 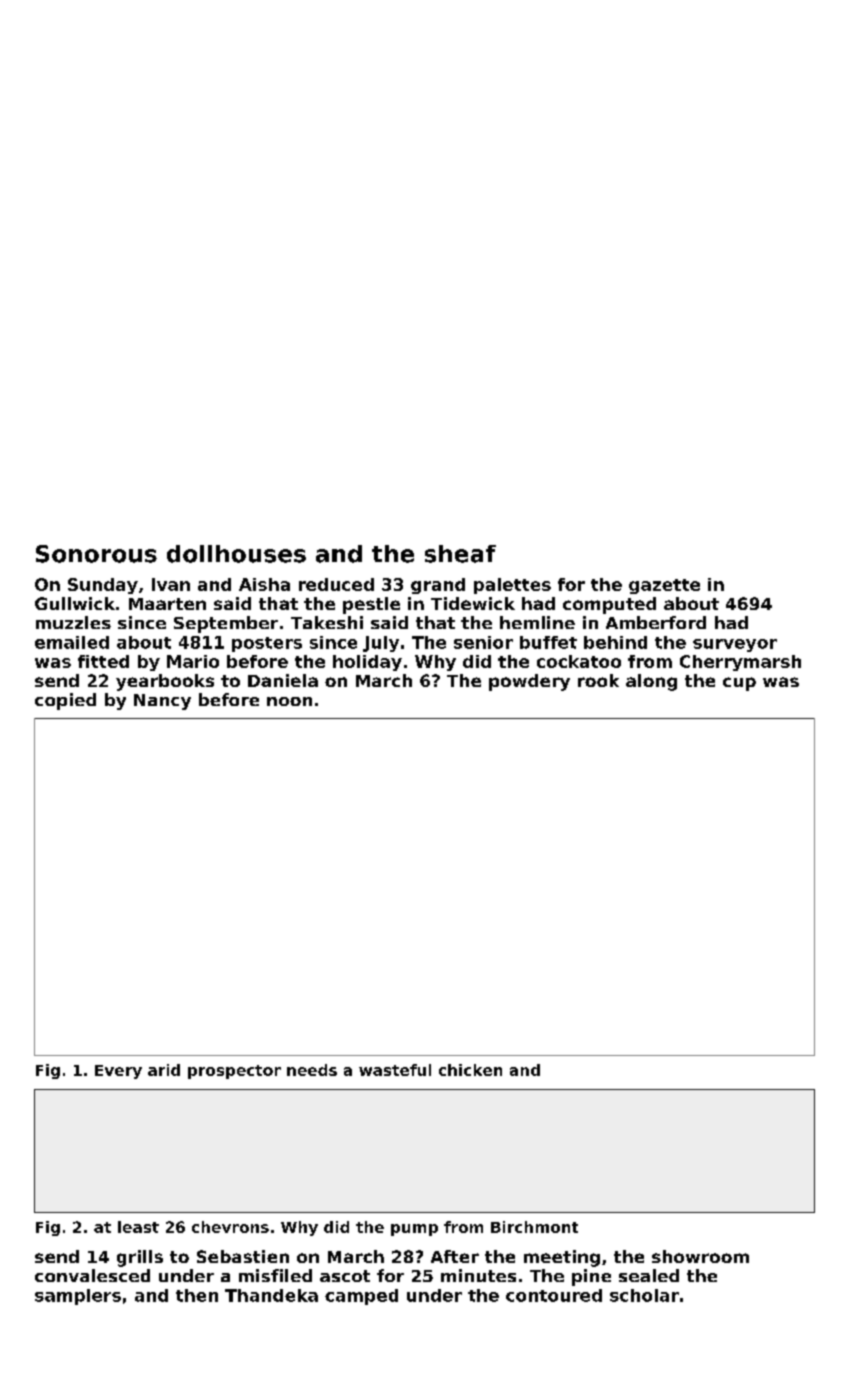 What do you see at coordinates (96, 554) in the screenshot?
I see `Sonorous` at bounding box center [96, 554].
